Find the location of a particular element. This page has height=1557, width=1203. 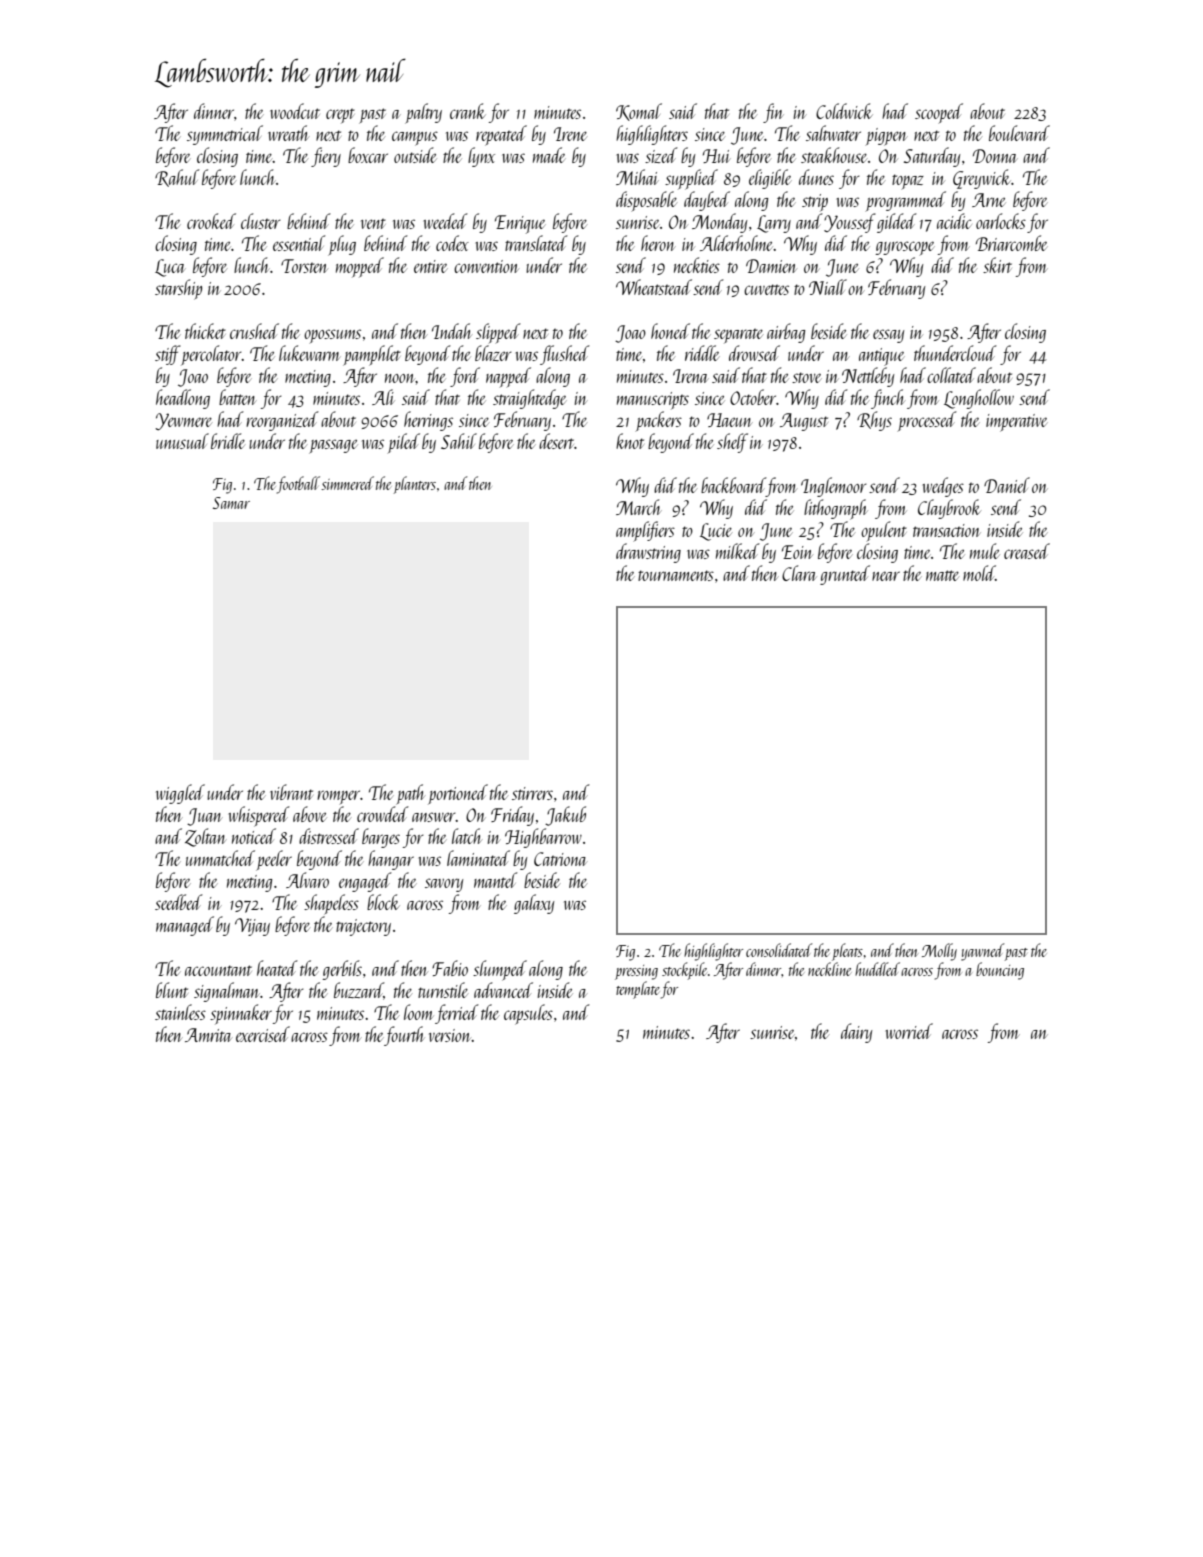

weeded is located at coordinates (446, 221).
